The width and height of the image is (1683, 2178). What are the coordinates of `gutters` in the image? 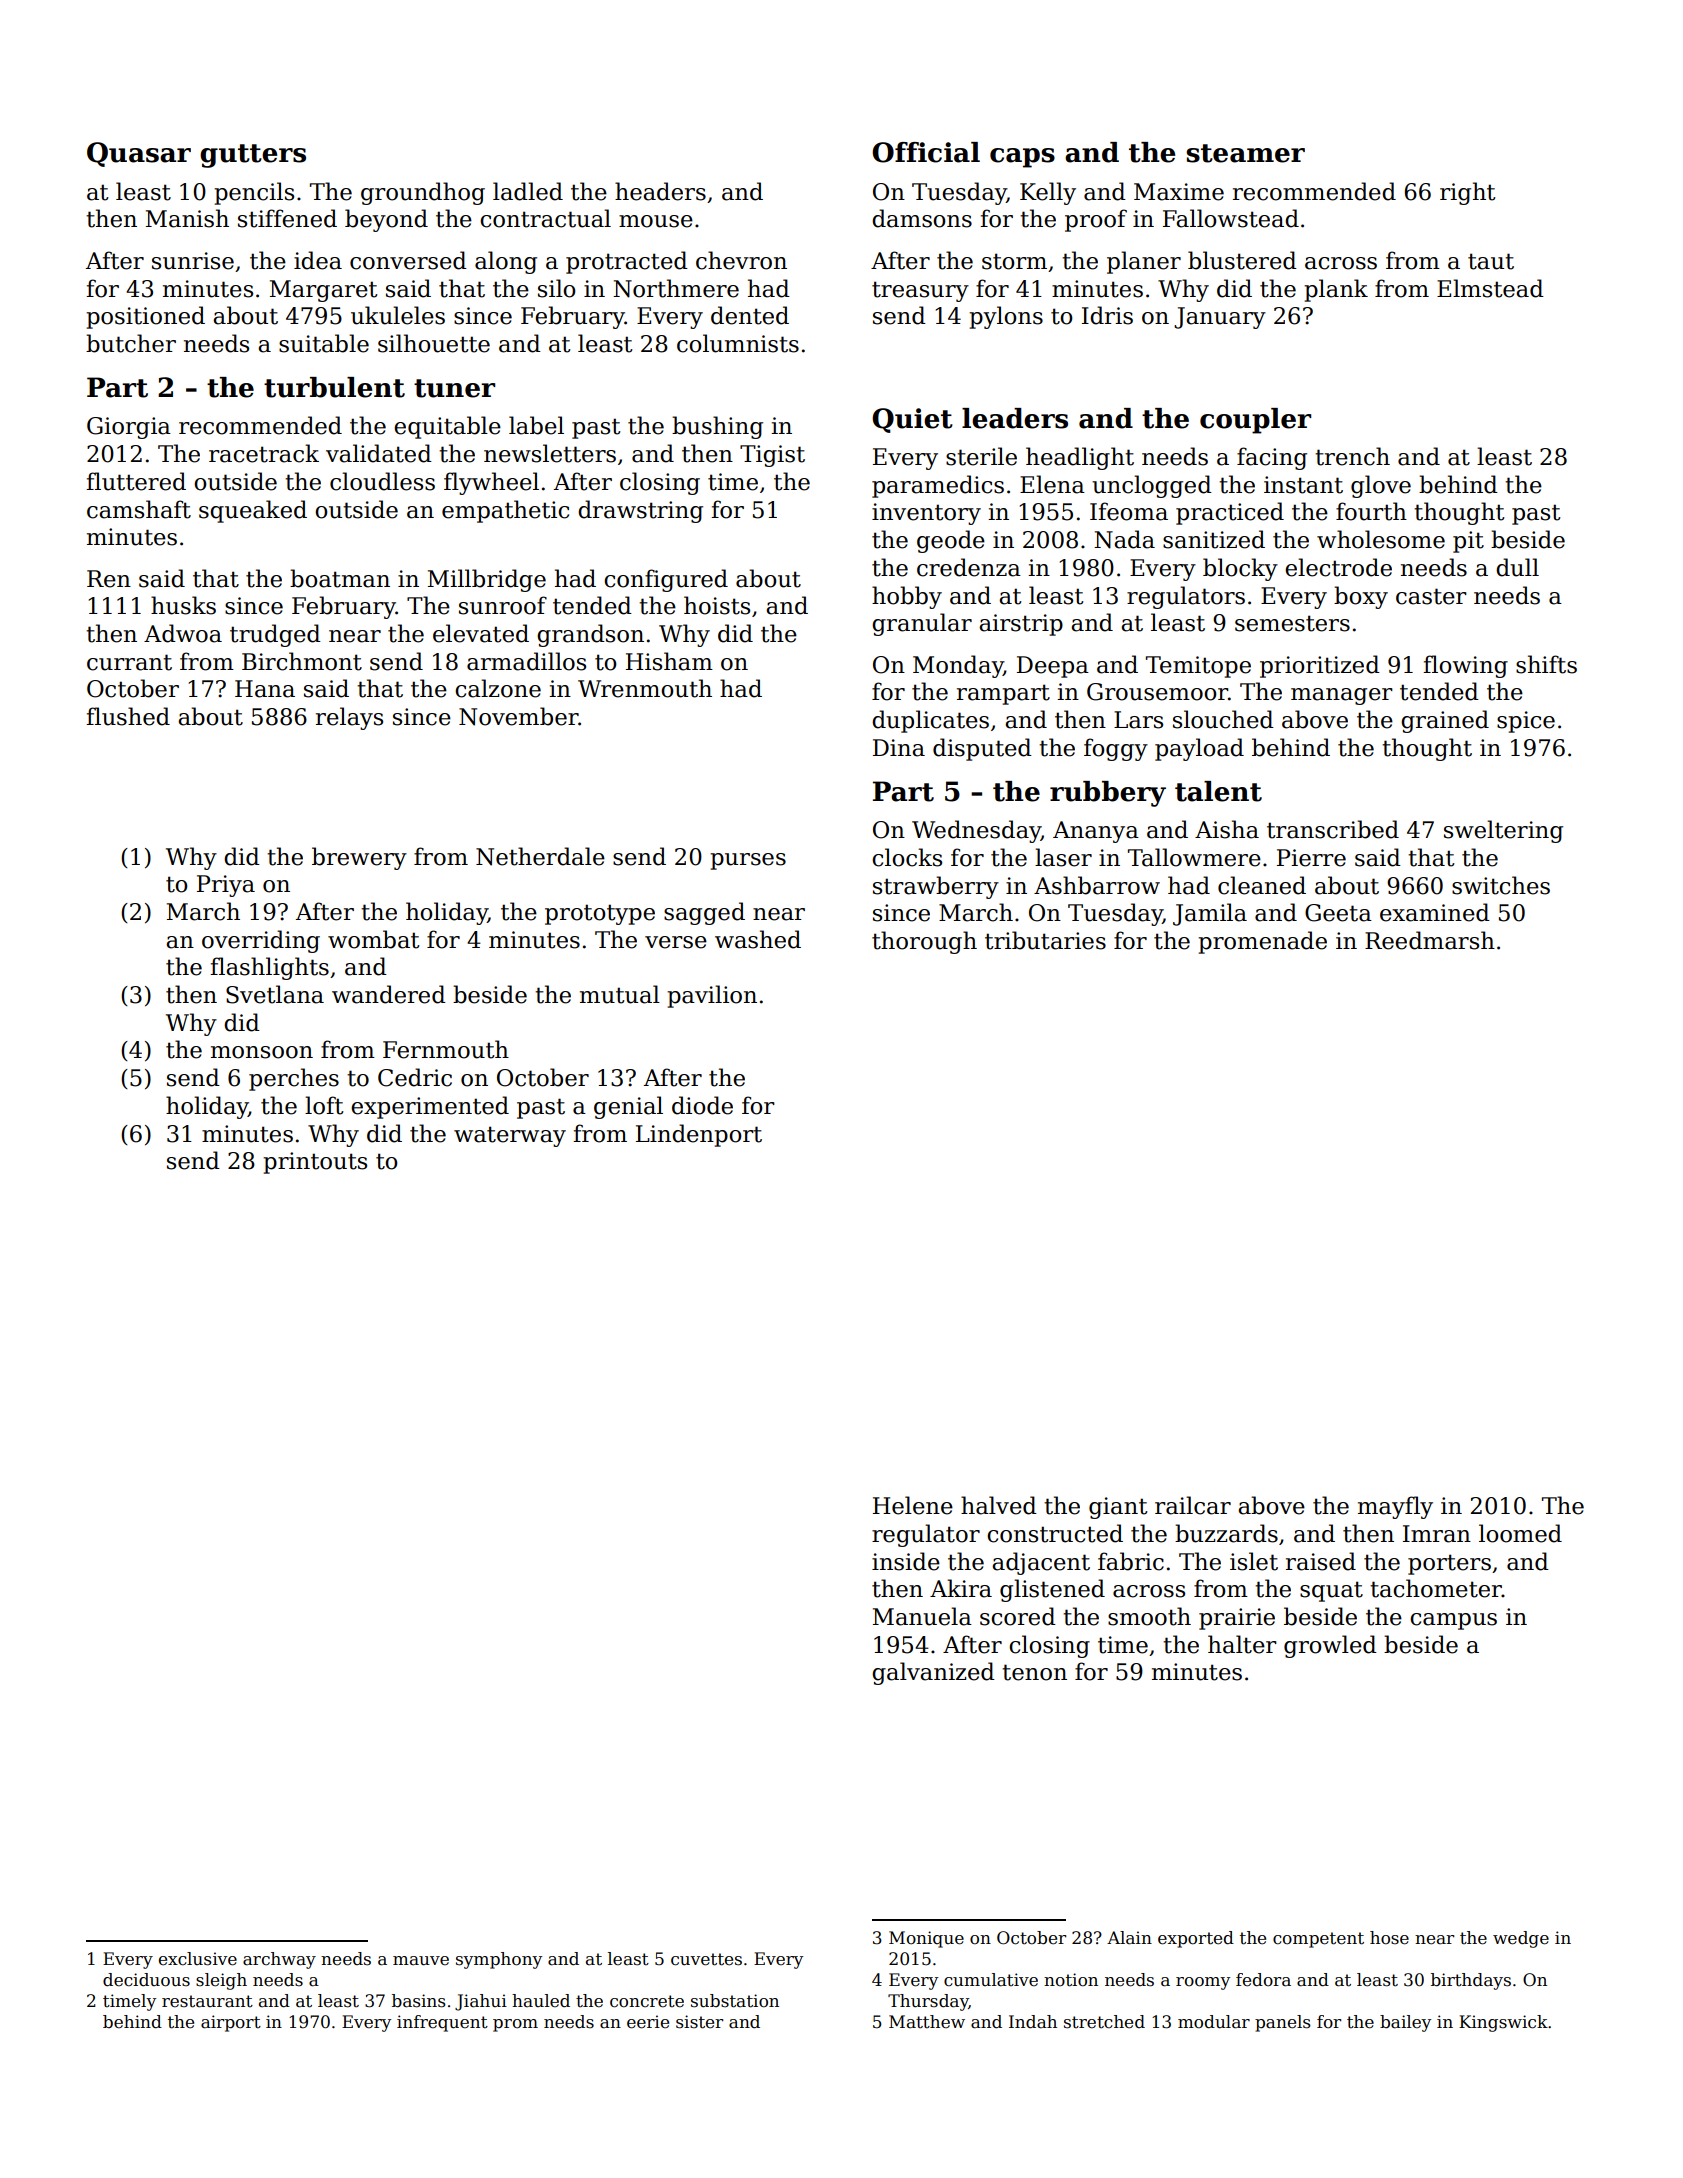 It's located at (253, 156).
